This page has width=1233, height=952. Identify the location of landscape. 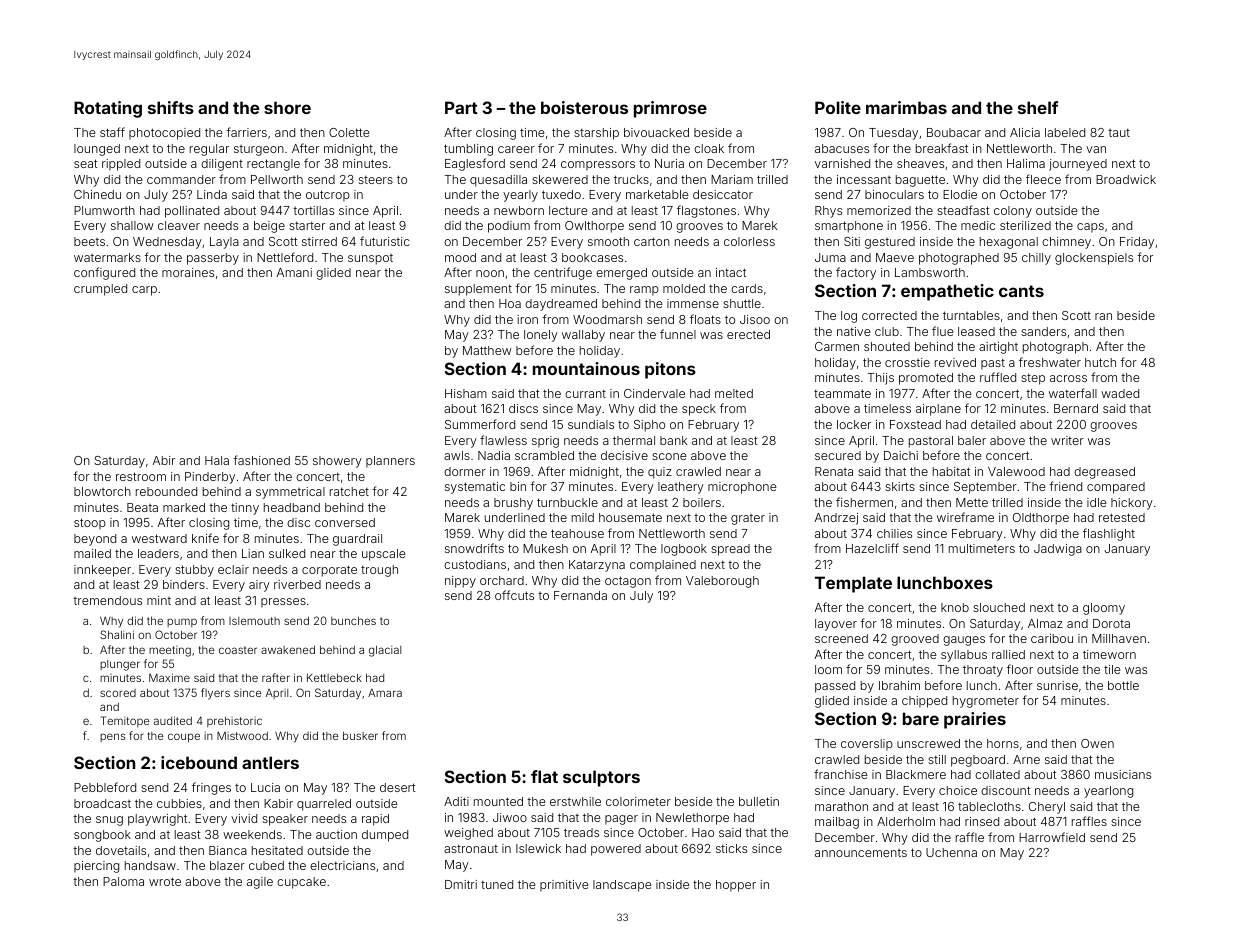
(622, 886).
